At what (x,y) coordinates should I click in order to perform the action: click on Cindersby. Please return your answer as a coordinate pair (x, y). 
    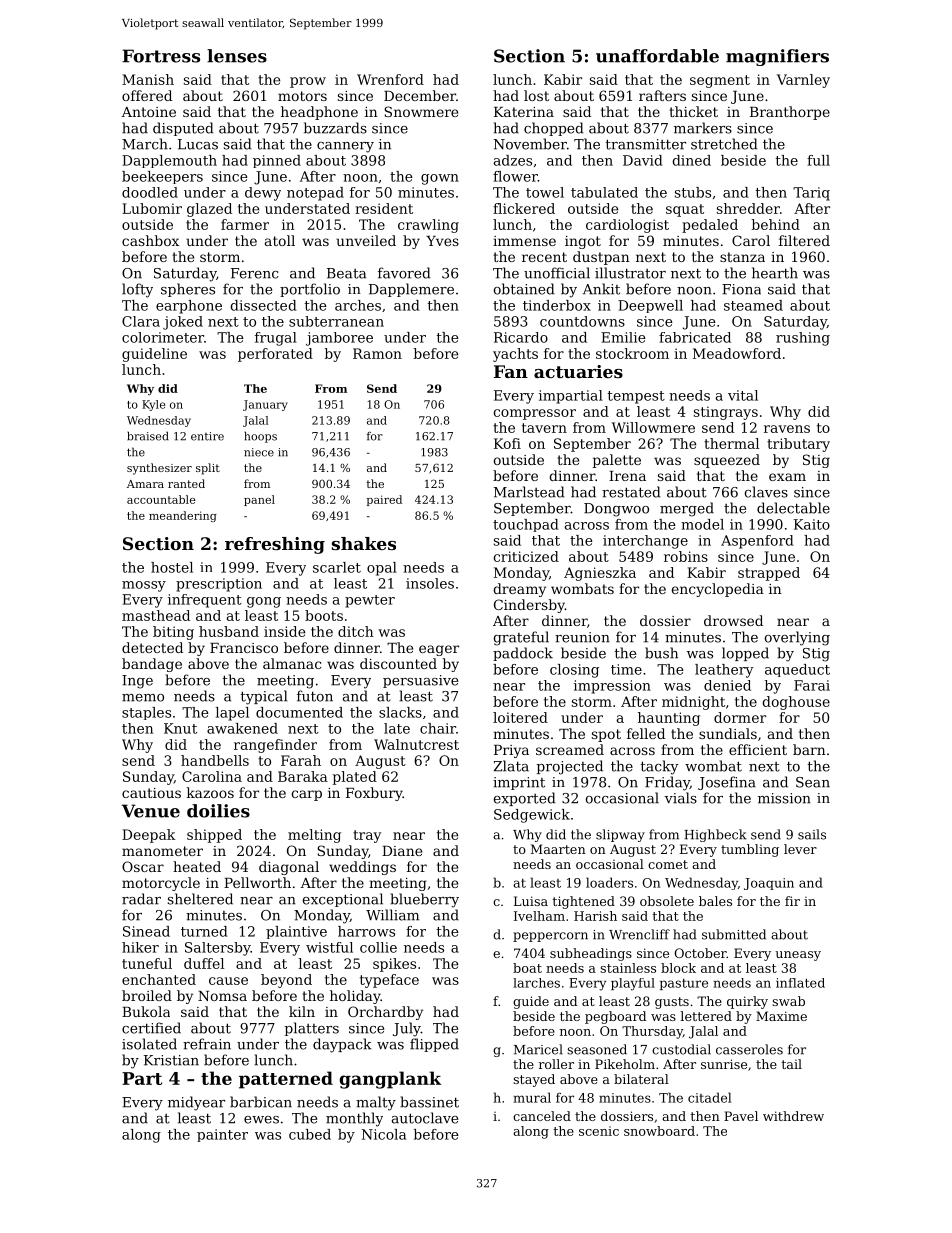
    Looking at the image, I should click on (529, 606).
